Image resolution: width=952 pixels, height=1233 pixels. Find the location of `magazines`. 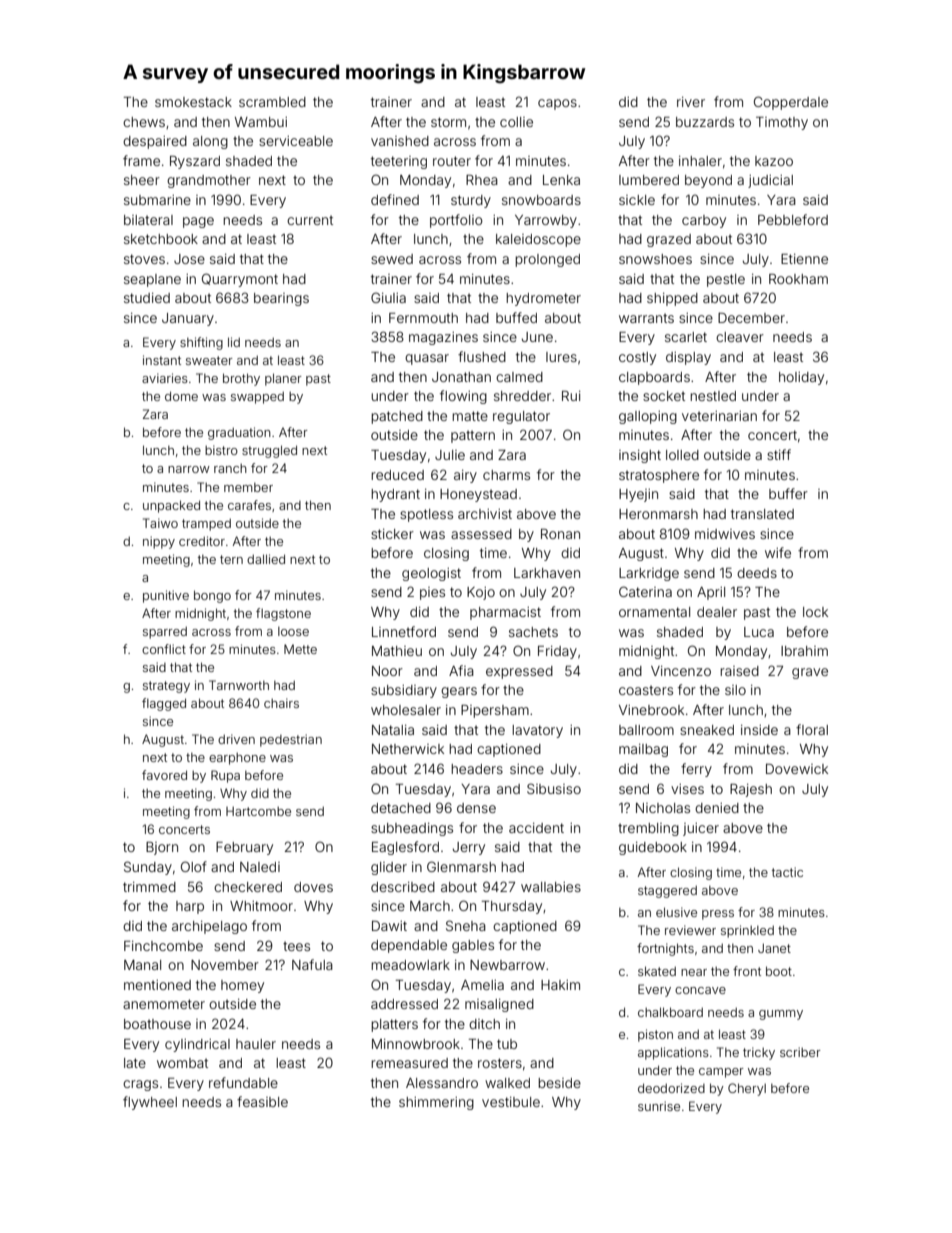

magazines is located at coordinates (443, 338).
